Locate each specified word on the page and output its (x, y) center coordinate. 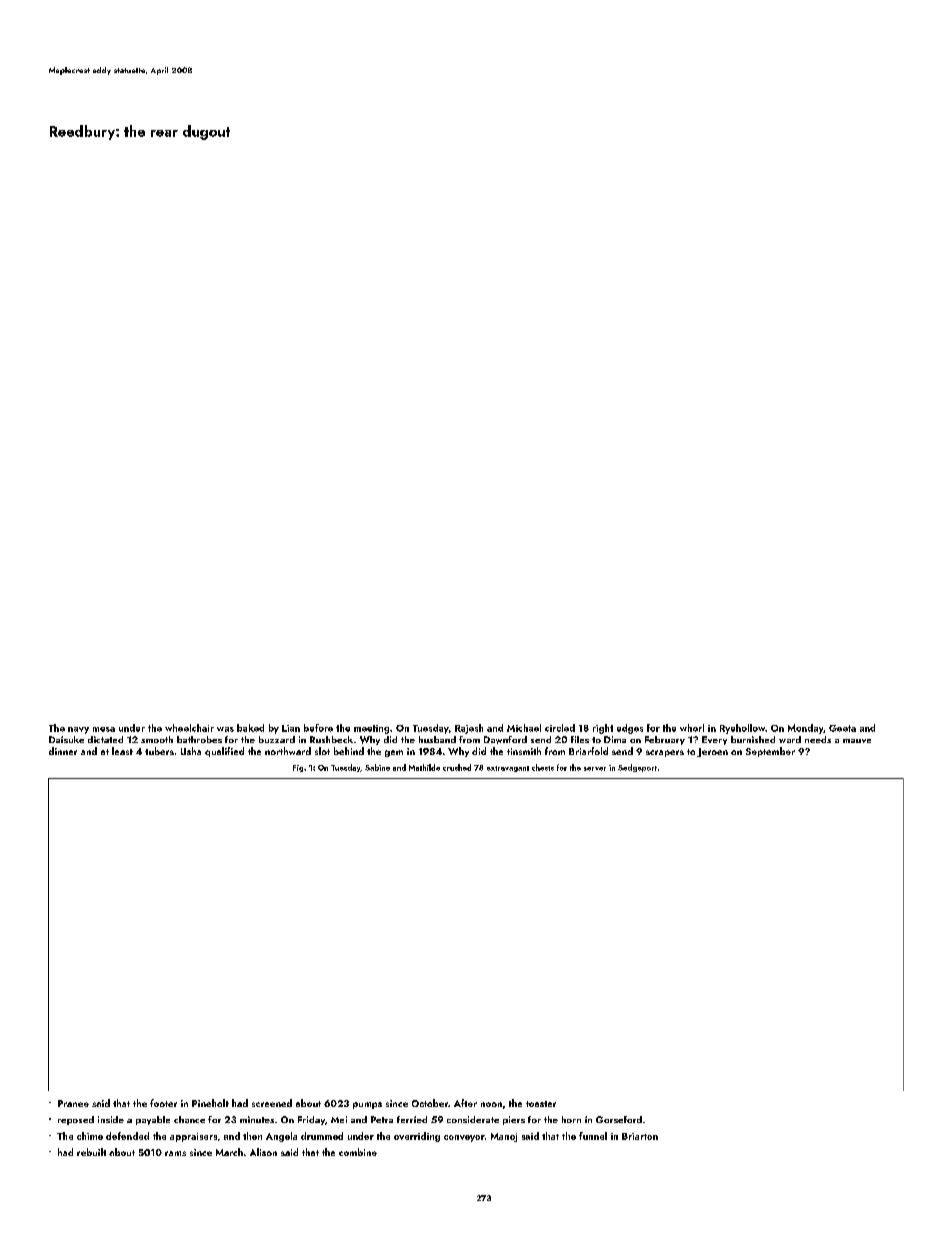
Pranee (73, 1103)
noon (491, 1104)
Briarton (640, 1136)
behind (349, 751)
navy (78, 730)
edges (630, 729)
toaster (541, 1104)
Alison (263, 1152)
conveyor (464, 1138)
